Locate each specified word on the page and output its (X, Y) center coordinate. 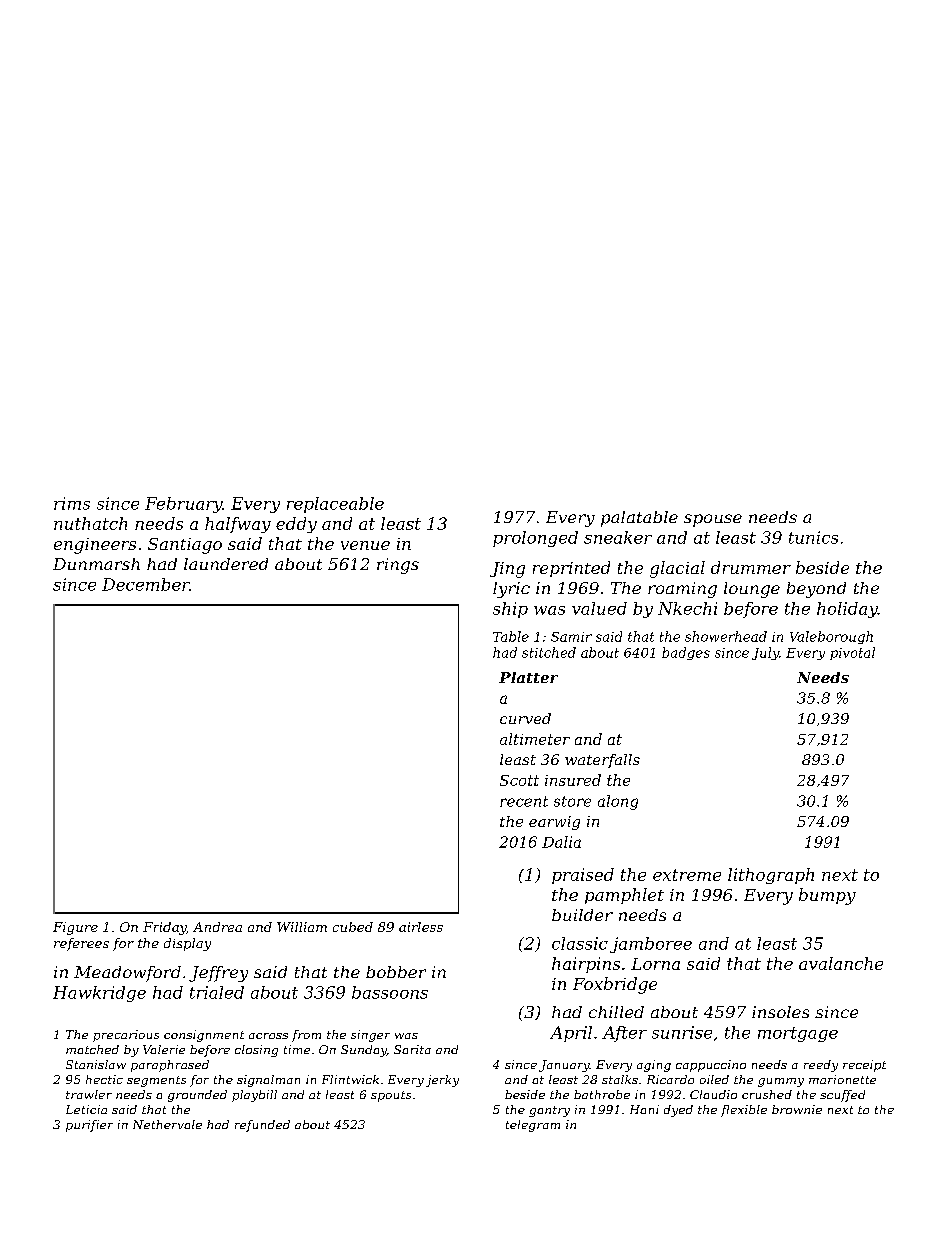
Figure (75, 928)
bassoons (390, 992)
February (184, 505)
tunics (813, 537)
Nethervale (167, 1124)
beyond (816, 590)
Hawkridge (99, 994)
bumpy (827, 896)
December (146, 584)
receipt (864, 1066)
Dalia (561, 842)
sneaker (618, 537)
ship (510, 610)
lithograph (771, 876)
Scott (519, 780)
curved (525, 718)
